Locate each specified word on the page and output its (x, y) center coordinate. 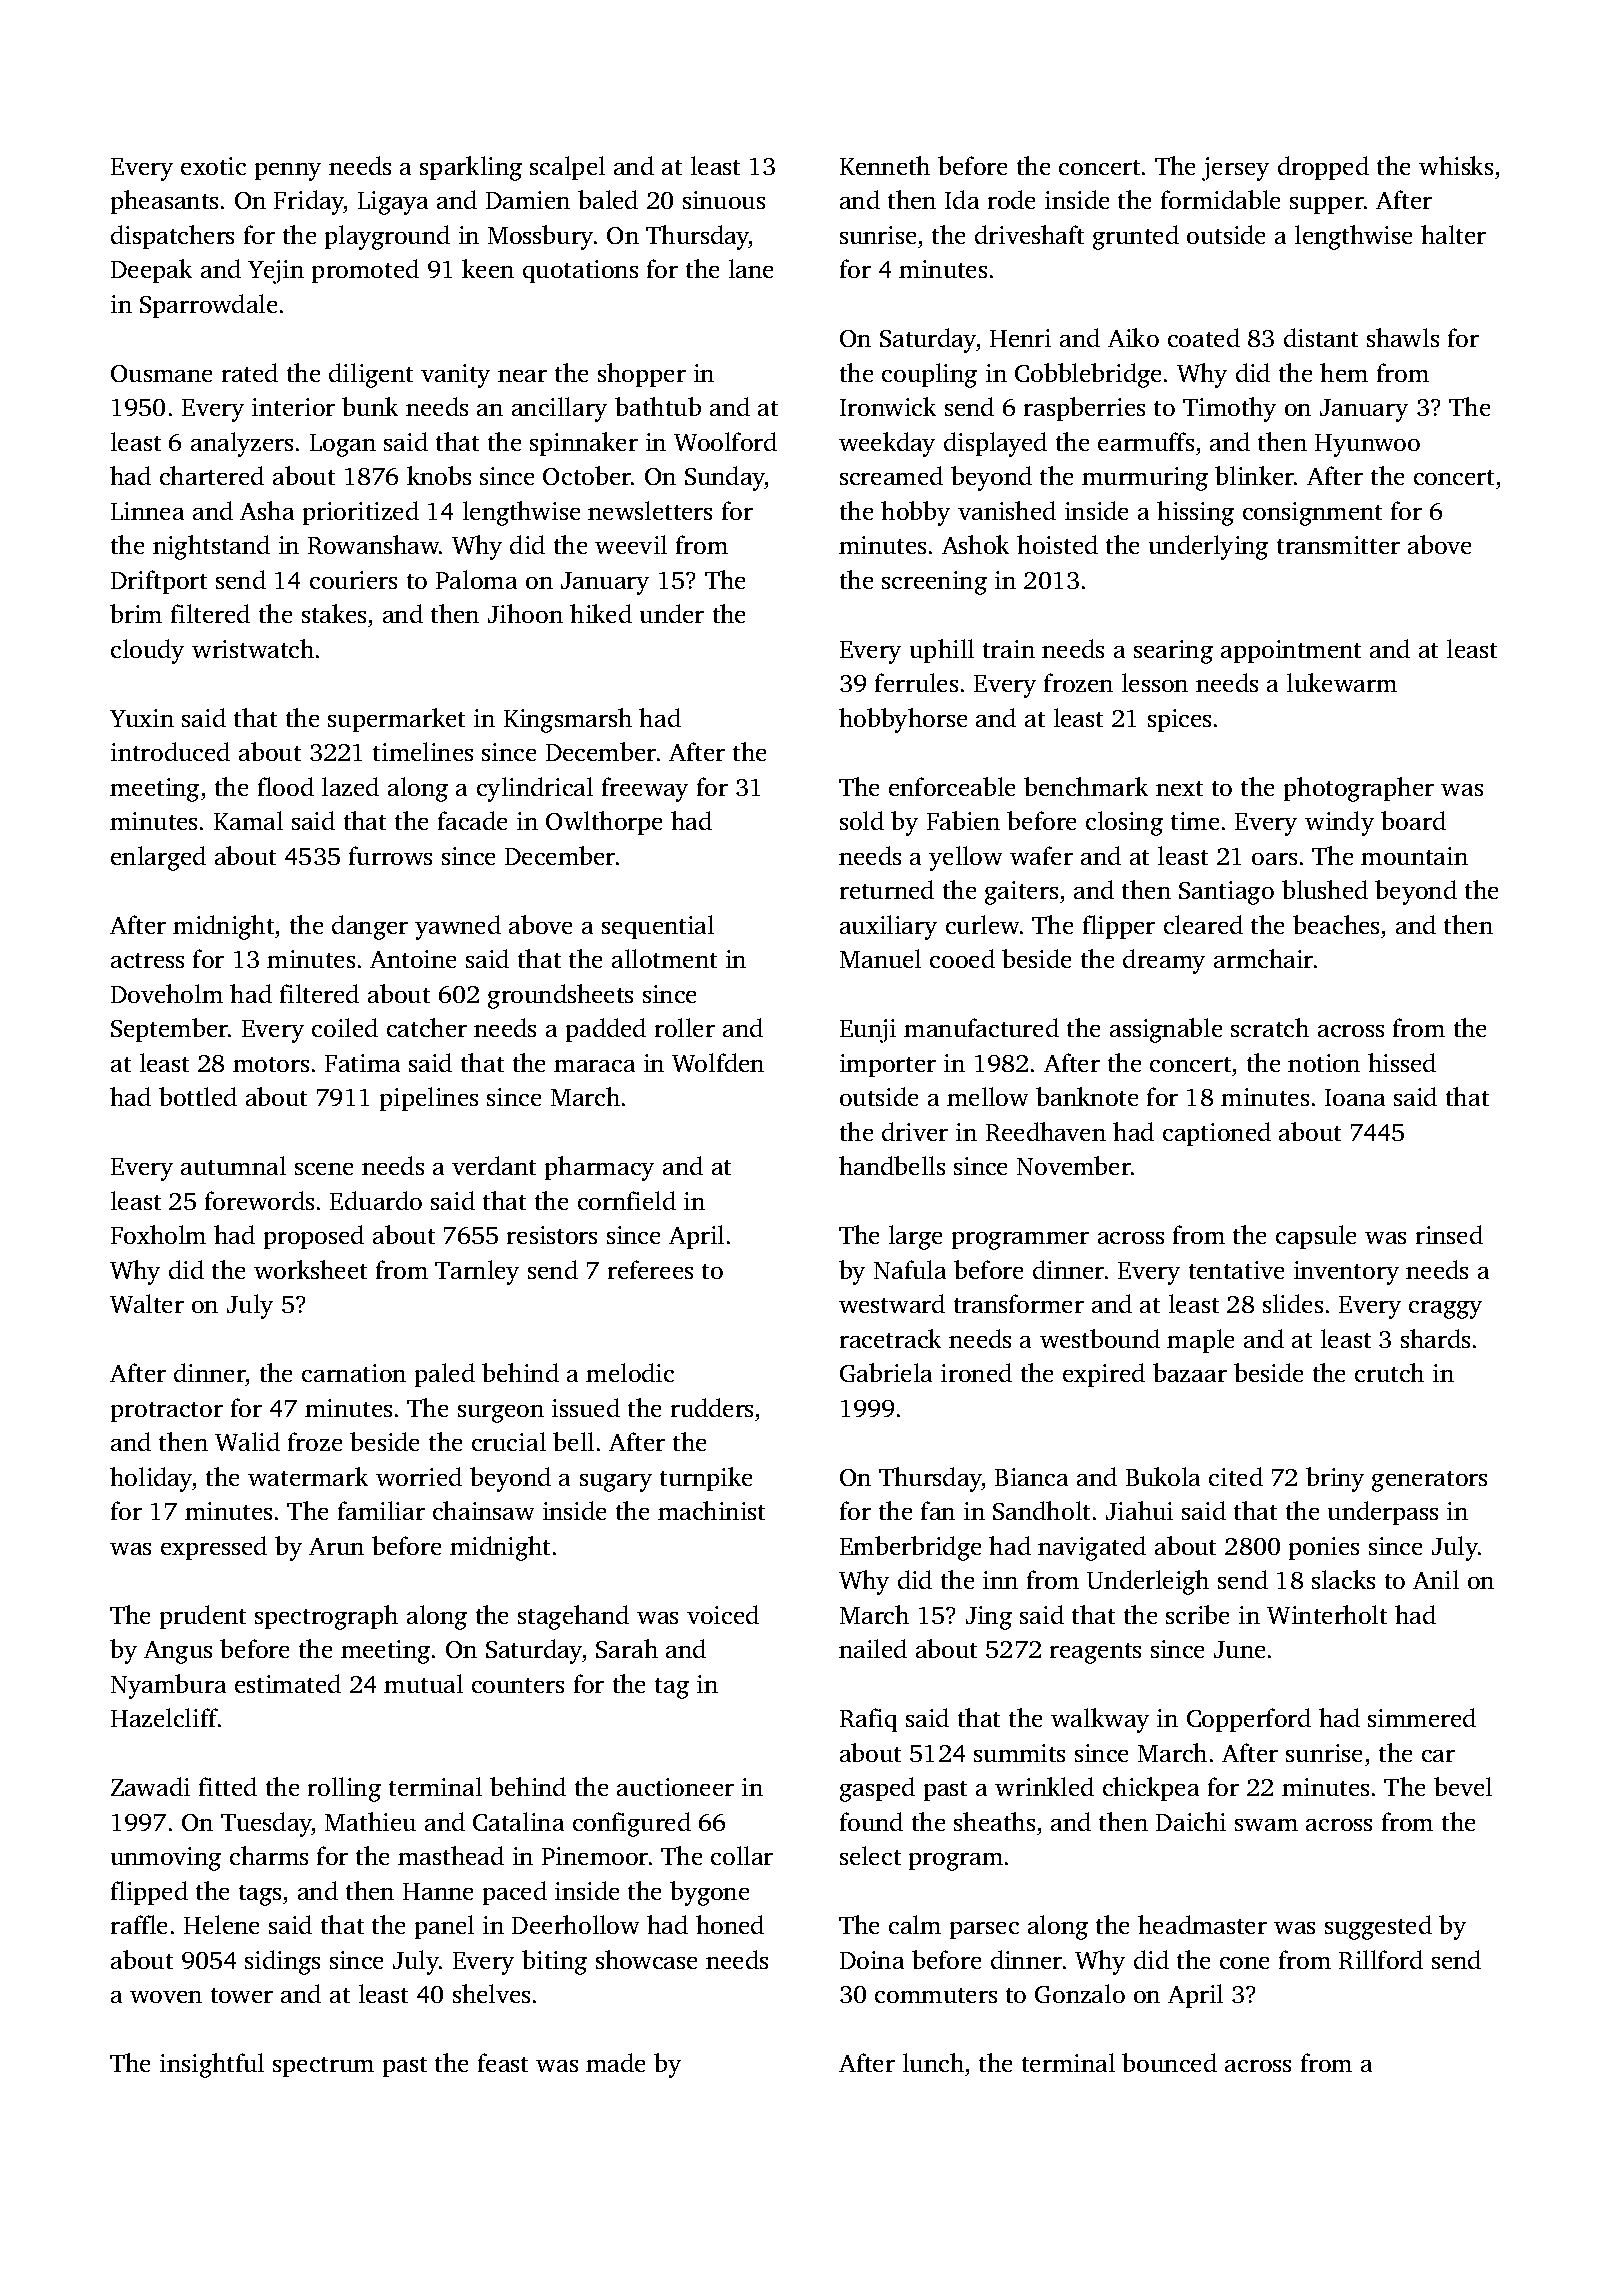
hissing (1195, 513)
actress (147, 960)
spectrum (323, 2067)
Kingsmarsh (568, 720)
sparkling (471, 168)
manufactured (981, 1027)
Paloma (476, 579)
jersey (1235, 169)
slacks (1343, 1579)
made (615, 2062)
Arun (336, 1546)
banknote (1087, 1096)
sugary (616, 1483)
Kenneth (885, 165)
